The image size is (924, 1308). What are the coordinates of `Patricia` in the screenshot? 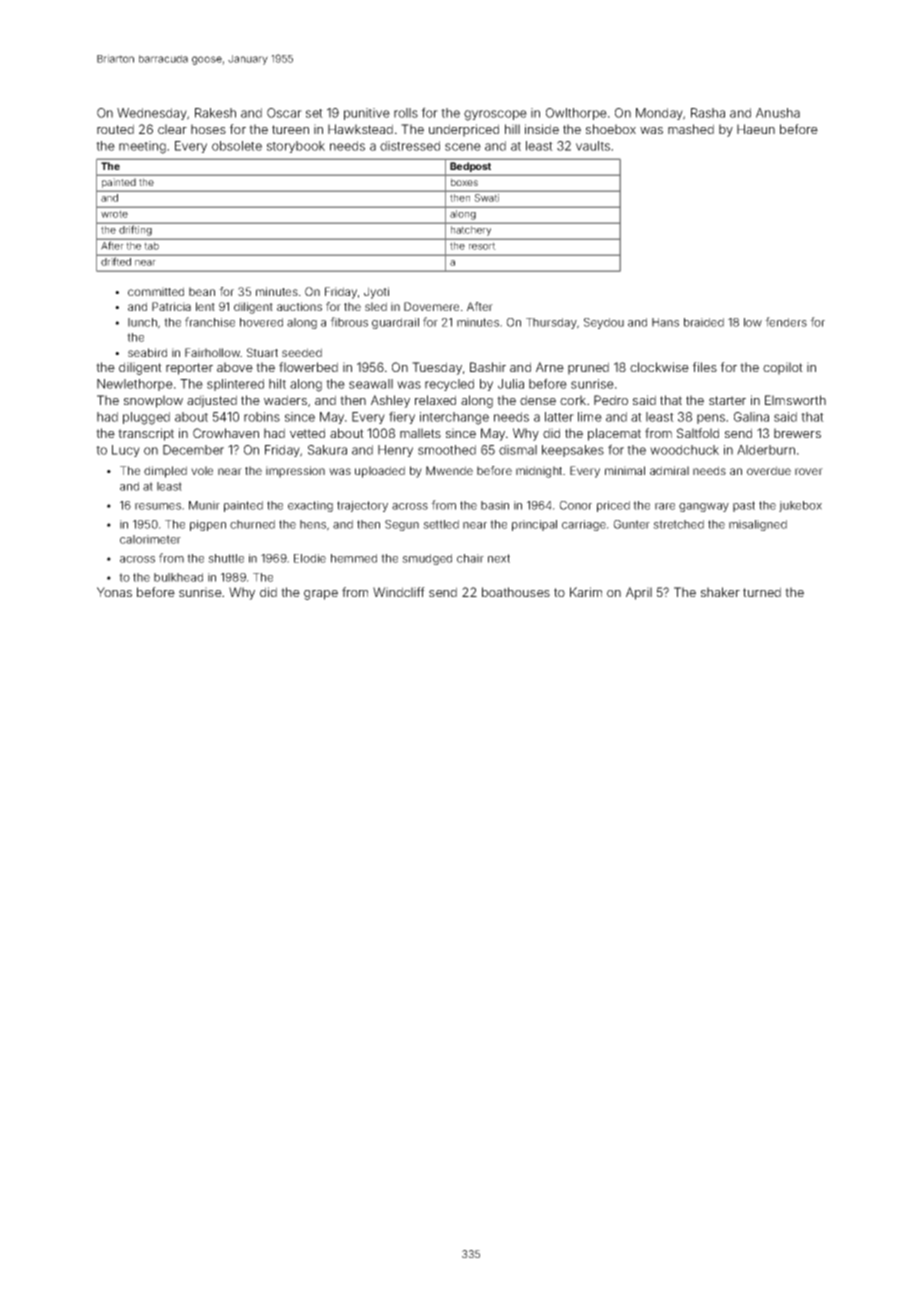 It's located at (171, 306).
